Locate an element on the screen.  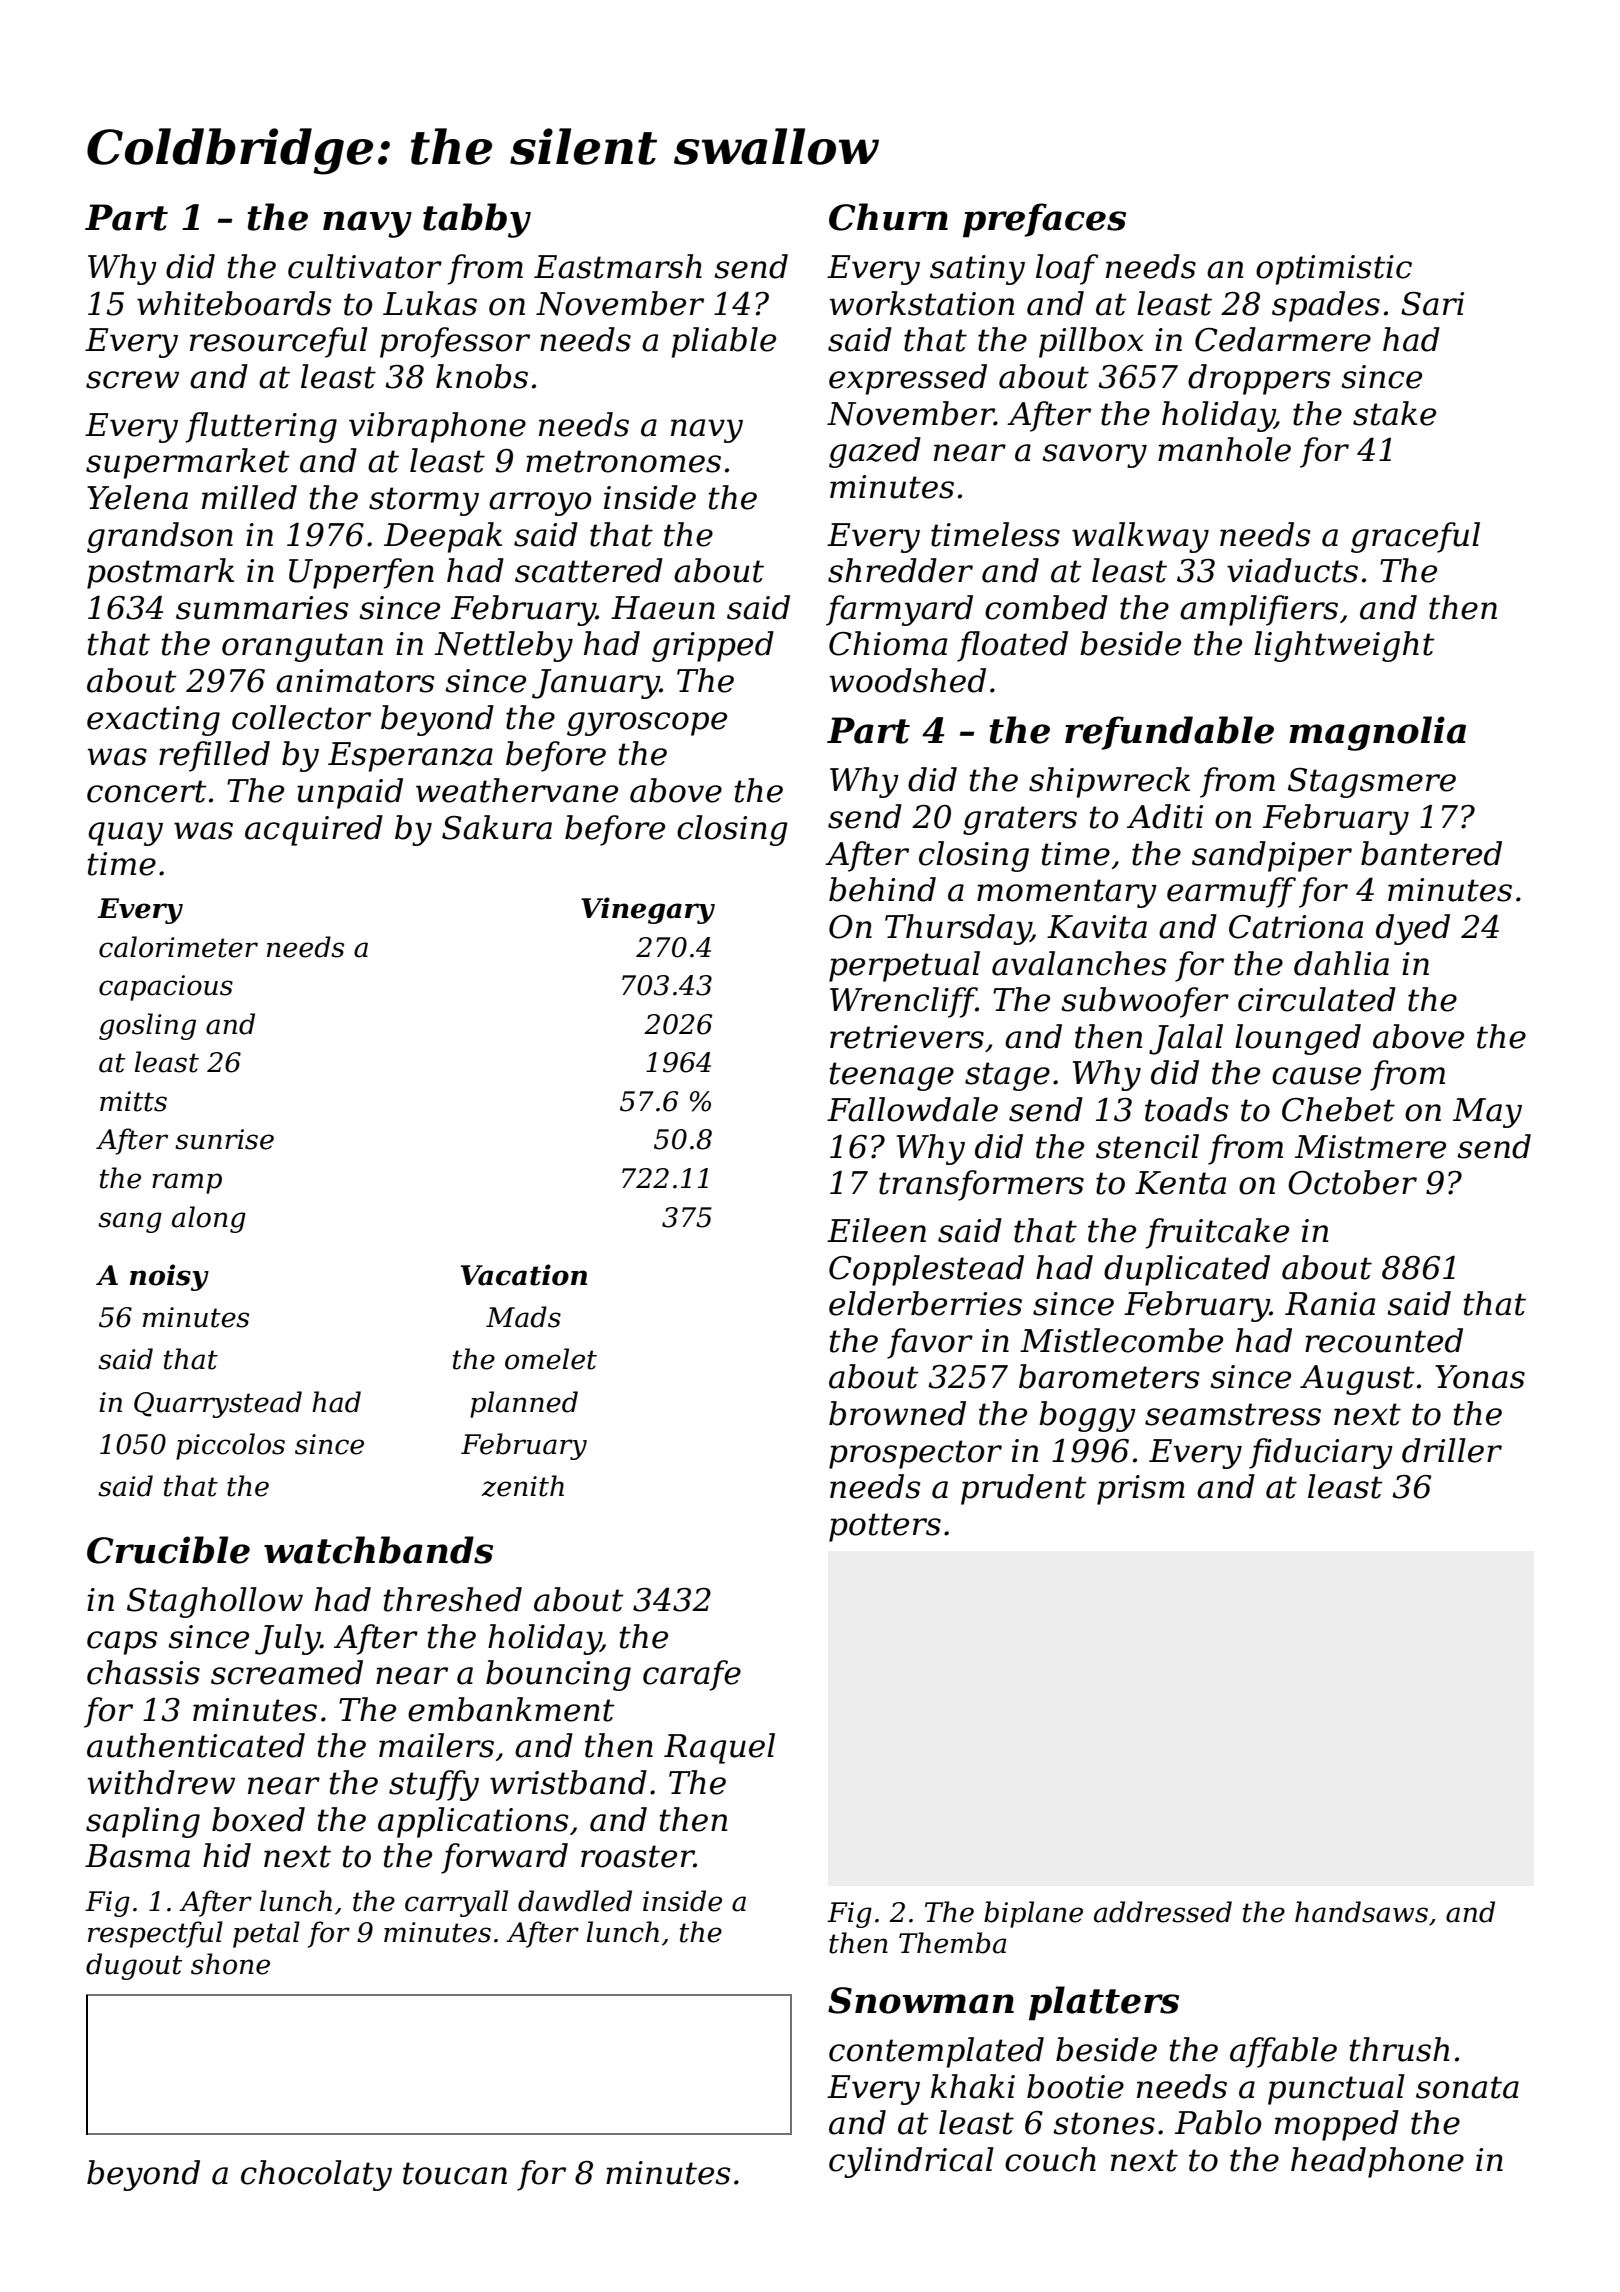
lightweight is located at coordinates (1344, 646).
